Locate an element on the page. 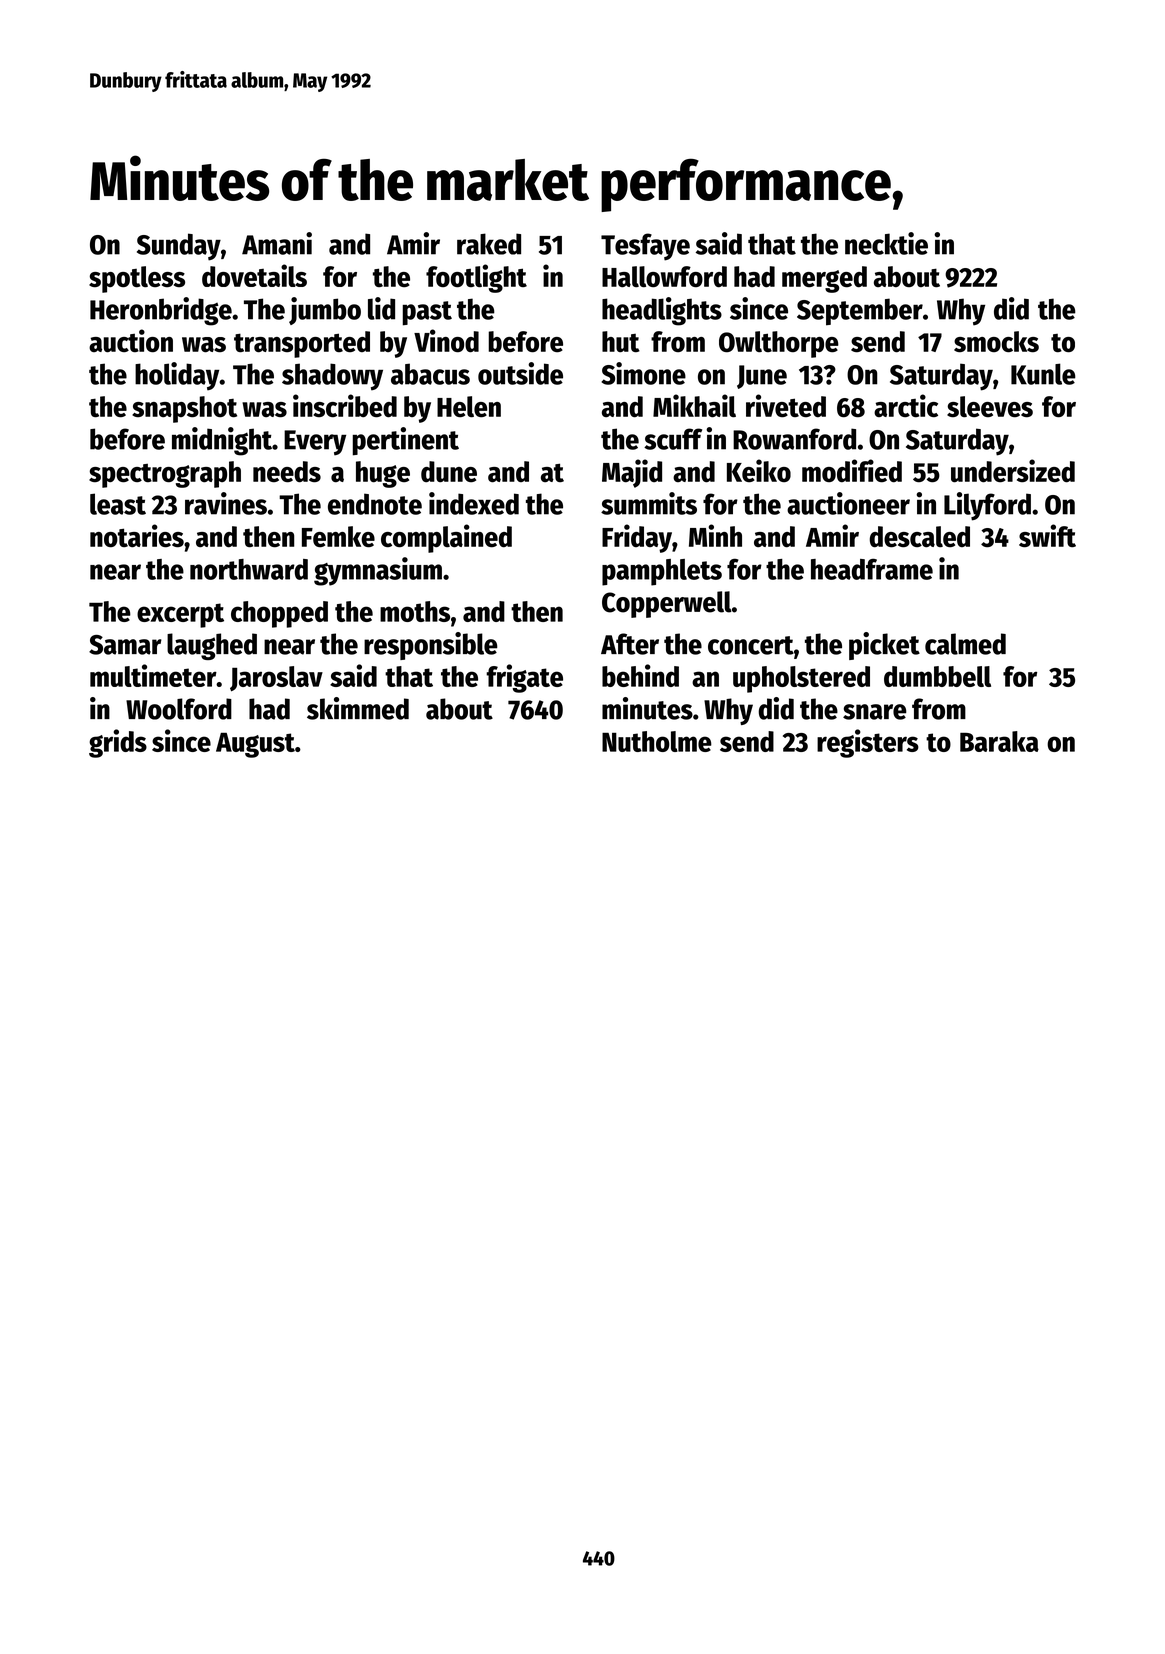 This page has height=1654, width=1165. notaries is located at coordinates (137, 536).
